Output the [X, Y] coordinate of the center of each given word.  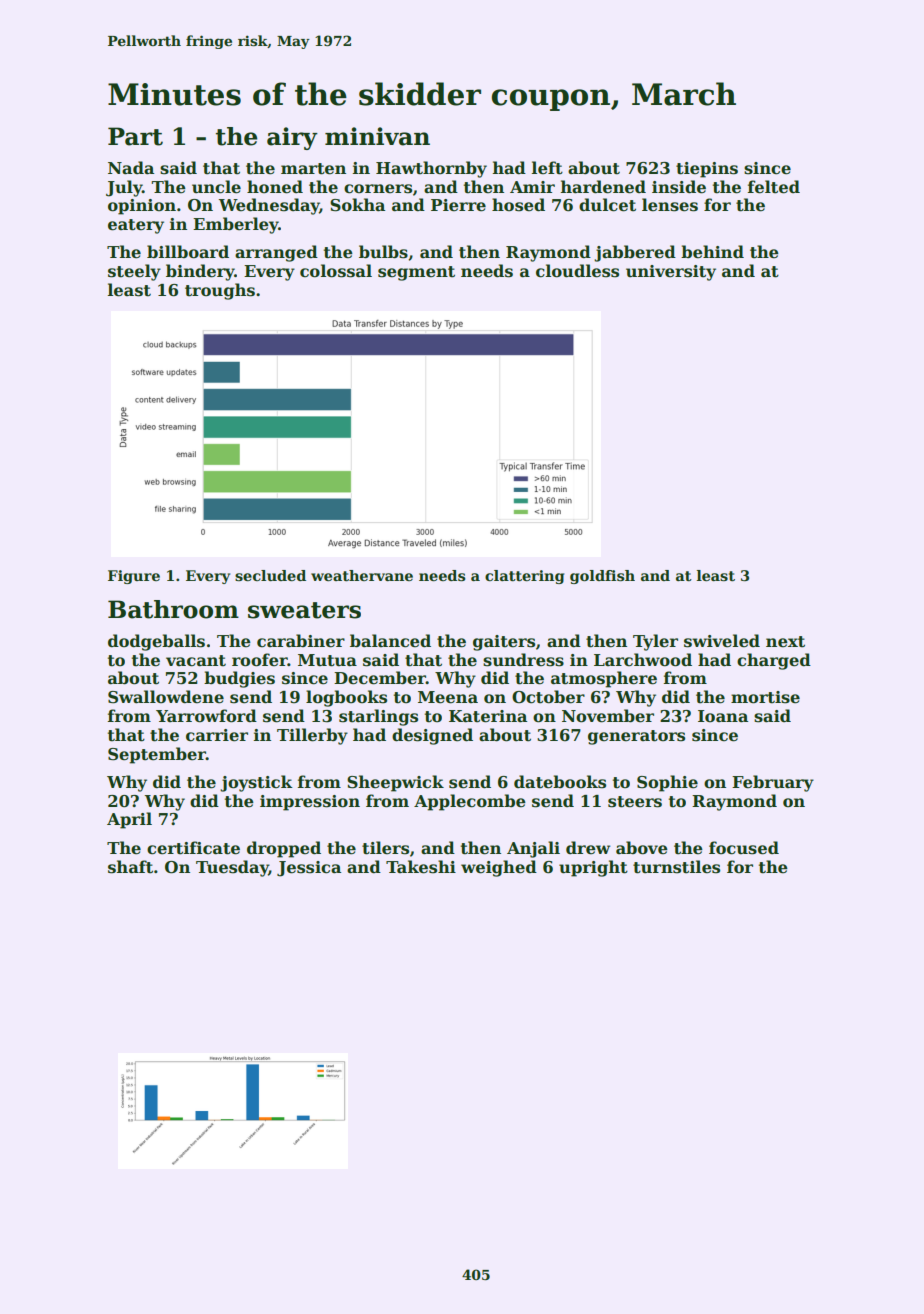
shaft [130, 867]
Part [135, 136]
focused [744, 848]
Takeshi [421, 867]
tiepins [707, 170]
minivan [377, 136]
